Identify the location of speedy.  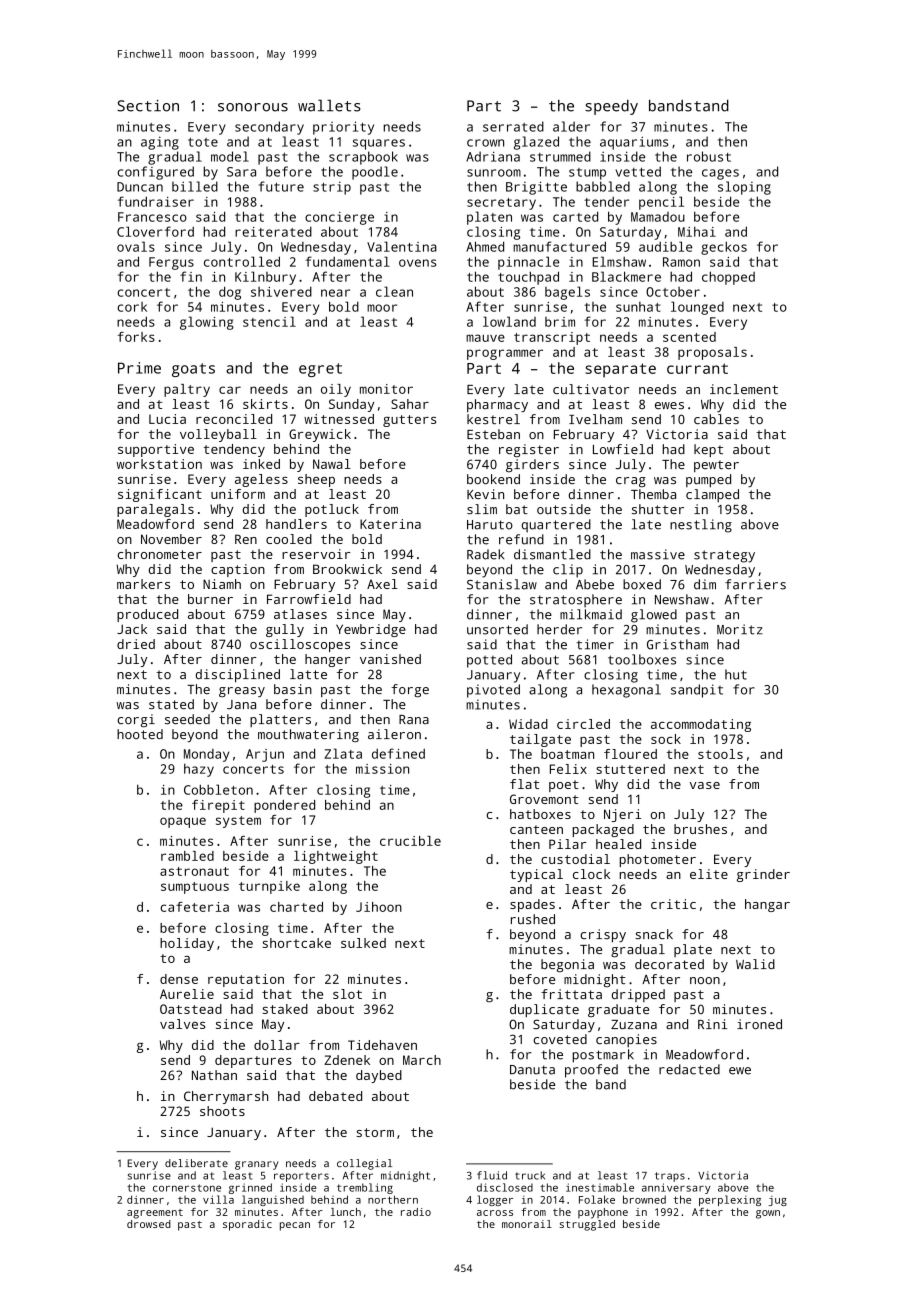
(611, 107).
